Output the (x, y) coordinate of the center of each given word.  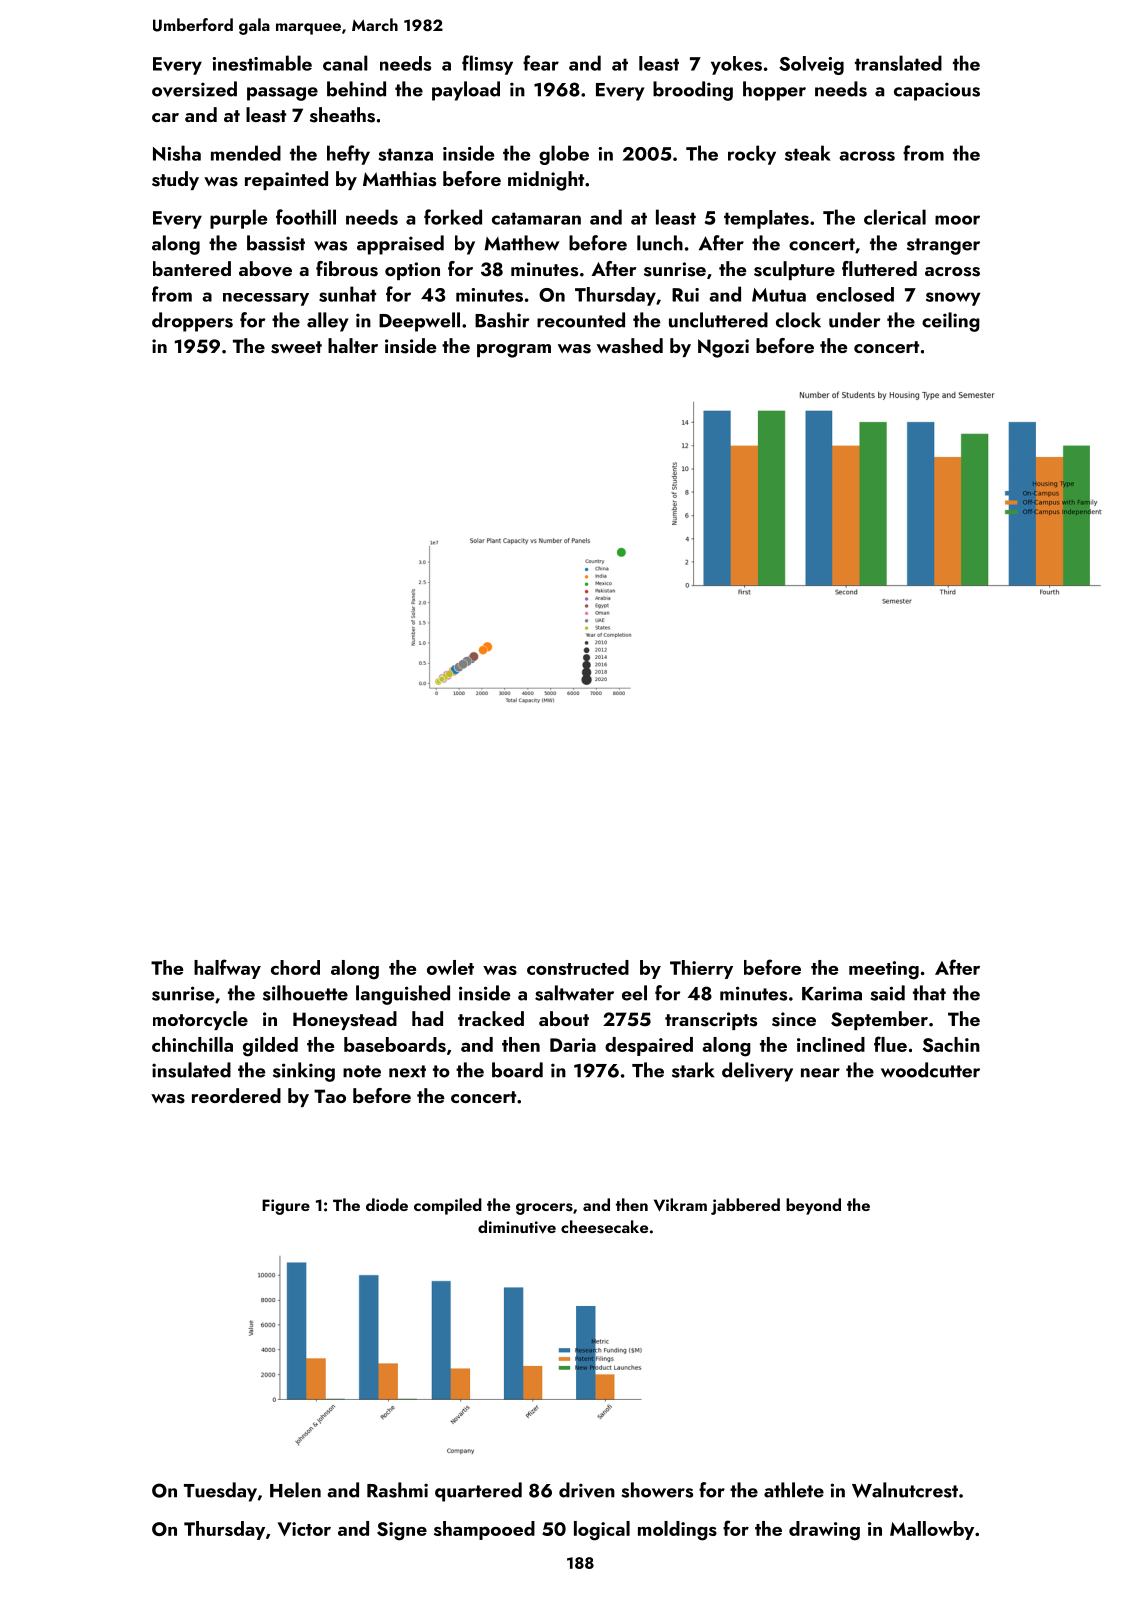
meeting (884, 970)
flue (890, 1044)
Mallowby (932, 1530)
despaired (649, 1046)
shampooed (484, 1530)
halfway (227, 969)
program (514, 351)
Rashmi (397, 1490)
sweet (296, 347)
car (165, 117)
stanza (406, 154)
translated (898, 63)
